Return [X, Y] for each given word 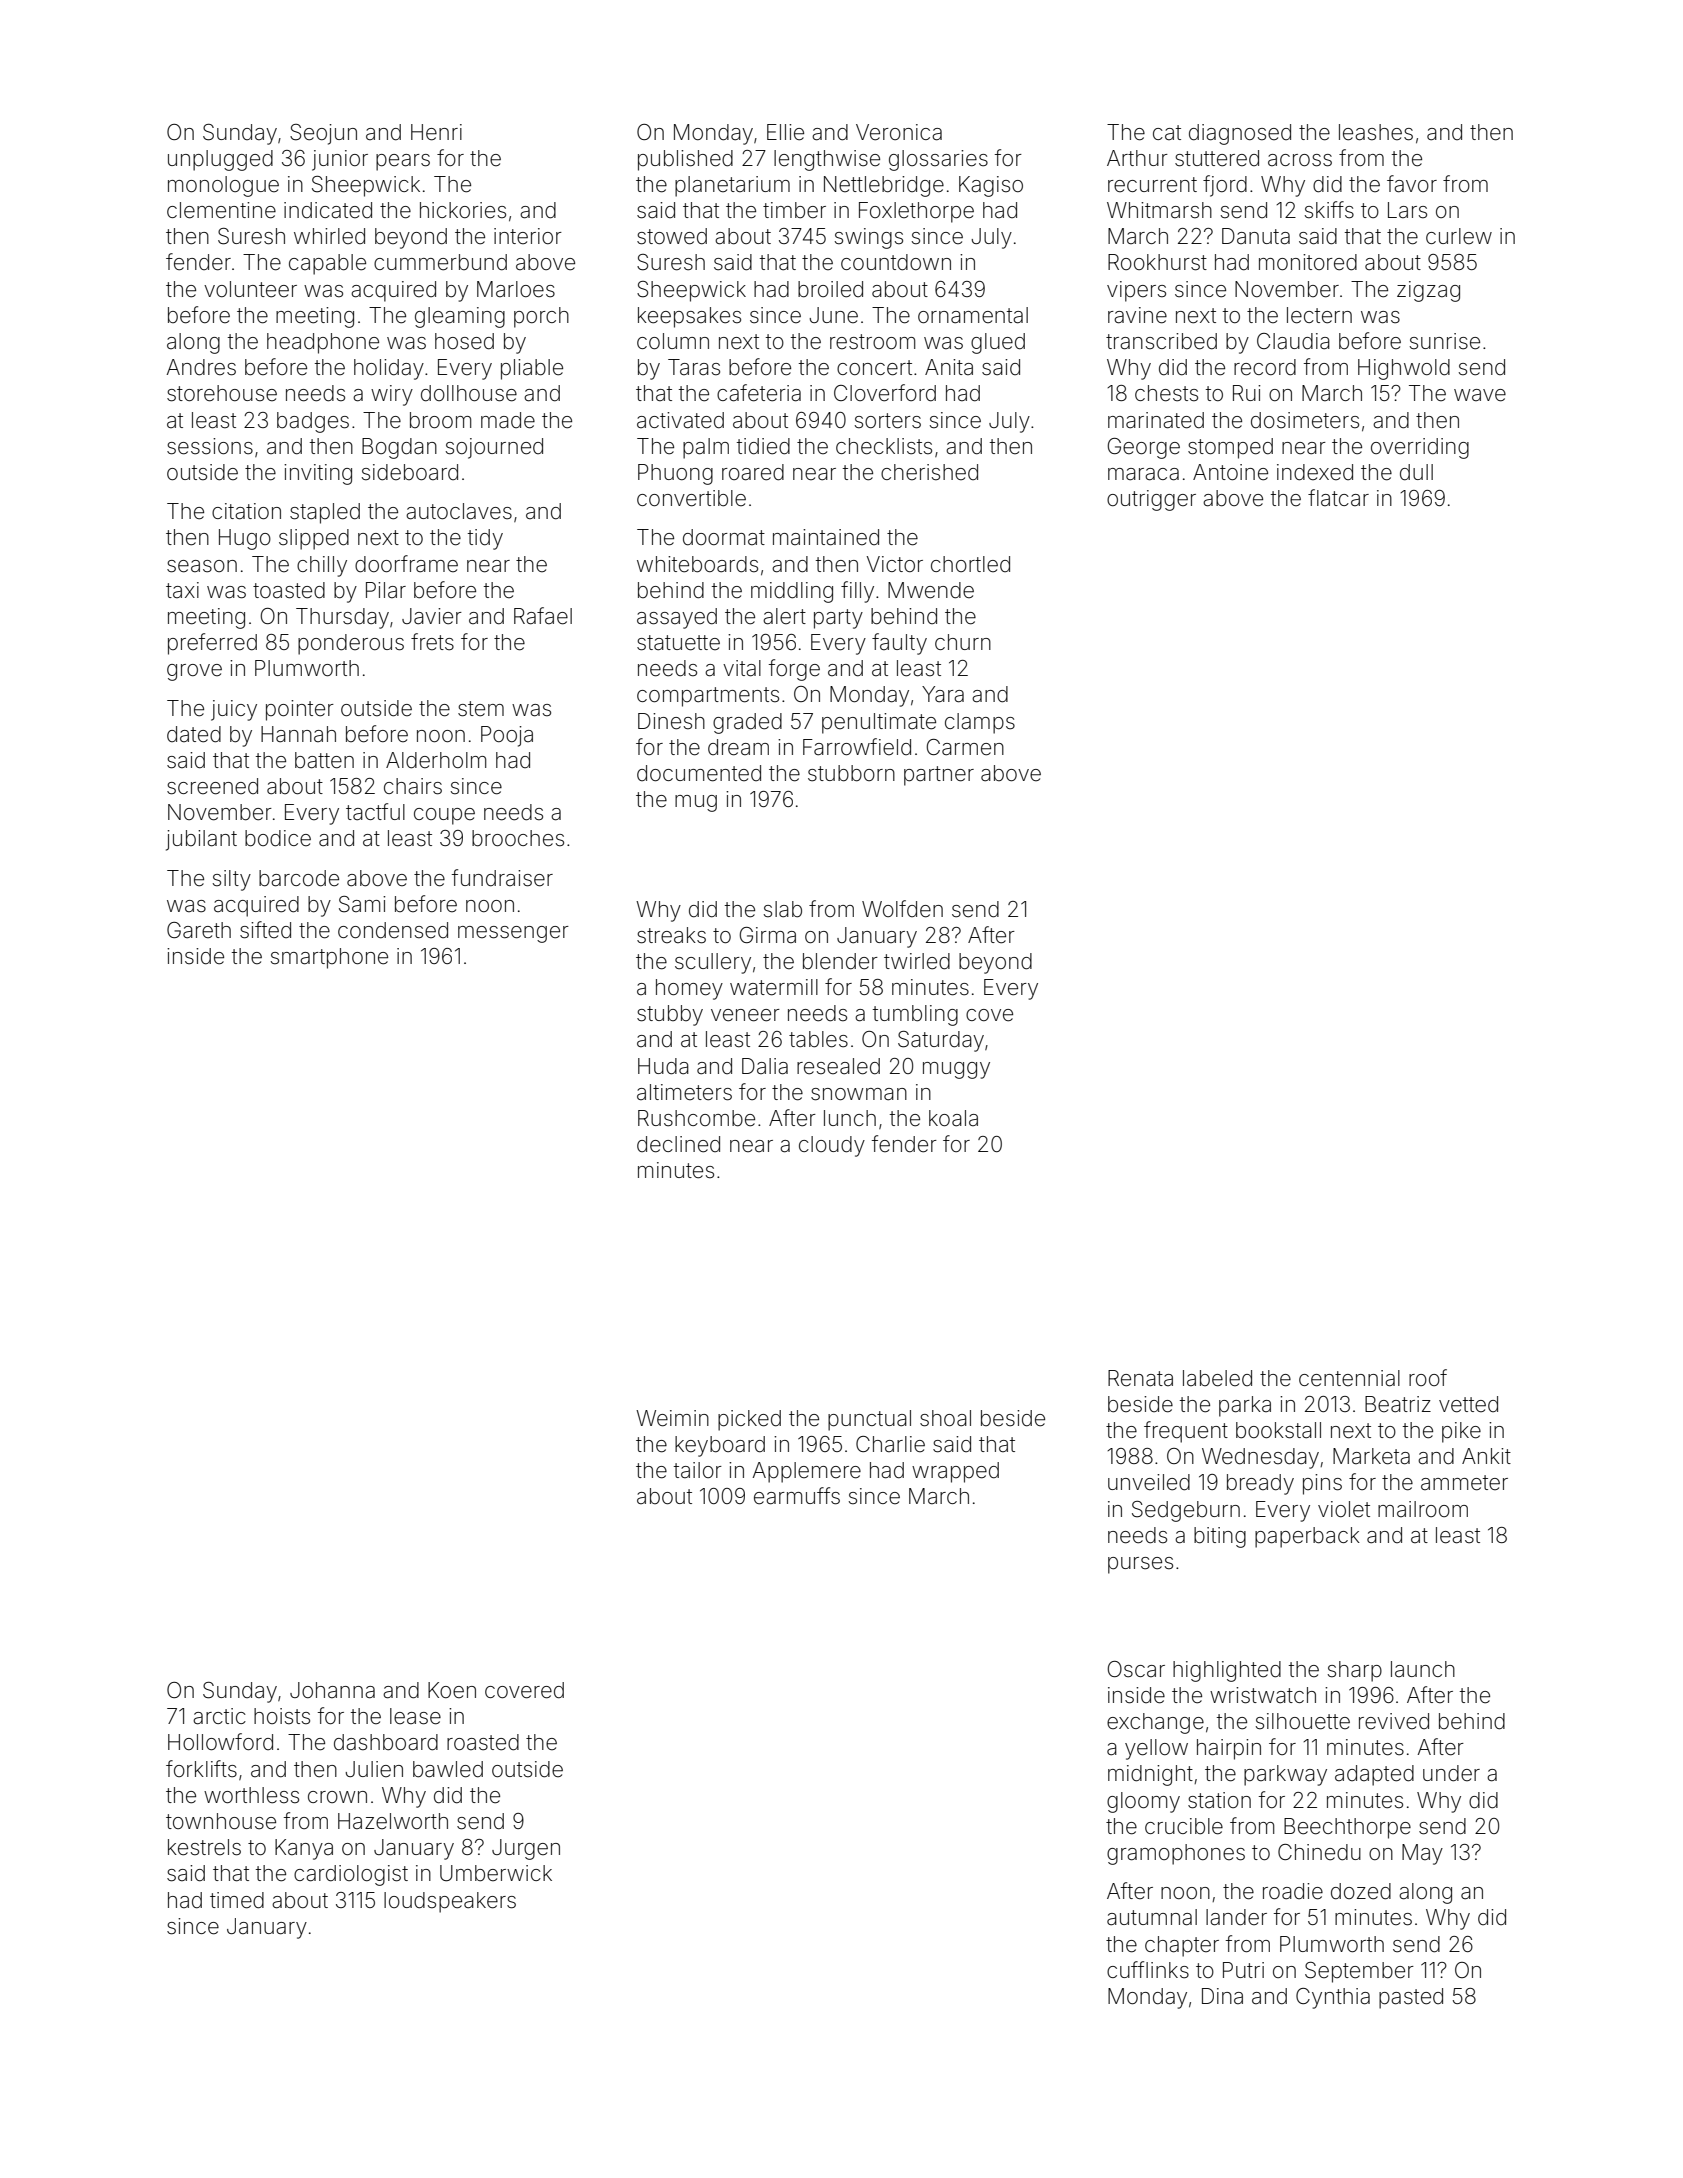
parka [1245, 1406]
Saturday [941, 1041]
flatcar [1338, 497]
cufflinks [1148, 1970]
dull [1416, 472]
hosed [464, 341]
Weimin [672, 1418]
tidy [485, 539]
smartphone [329, 958]
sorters [888, 421]
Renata [1140, 1378]
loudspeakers [450, 1902]
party [838, 619]
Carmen [965, 747]
